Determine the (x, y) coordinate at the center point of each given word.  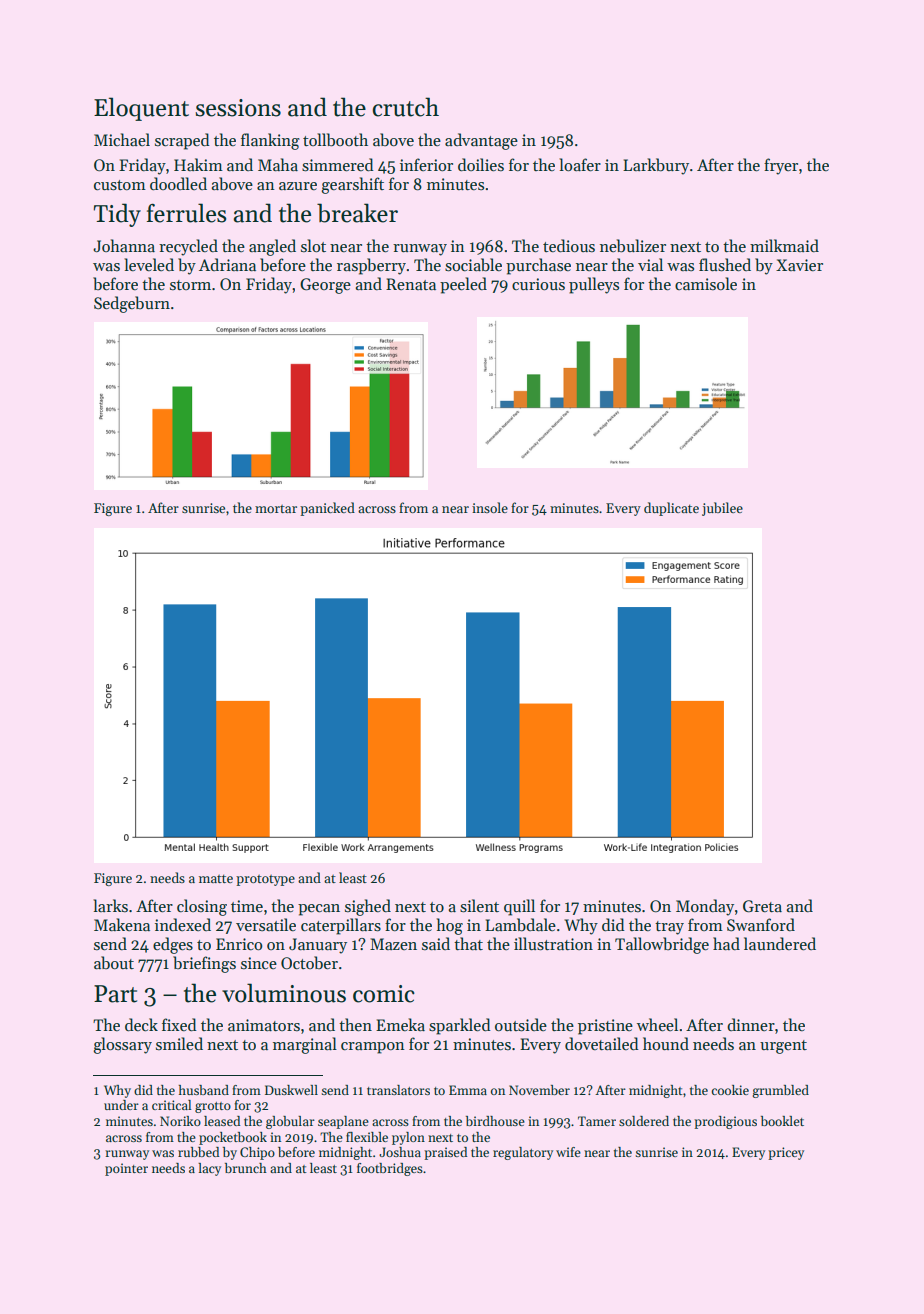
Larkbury (656, 166)
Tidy (117, 215)
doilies (481, 165)
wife (568, 1152)
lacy (209, 1169)
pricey (786, 1153)
